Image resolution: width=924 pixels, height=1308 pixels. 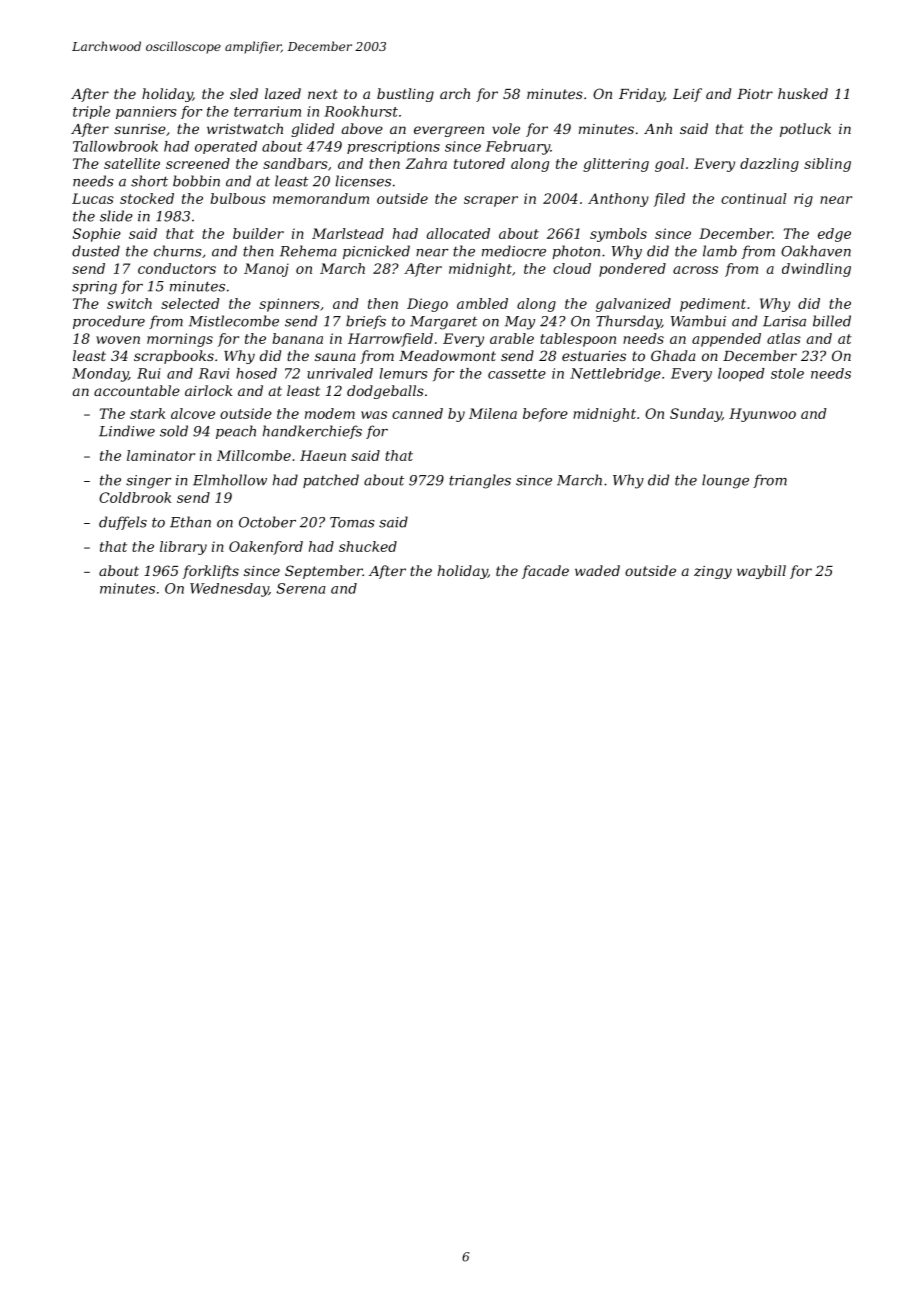 I want to click on Wednesday, so click(x=229, y=590).
